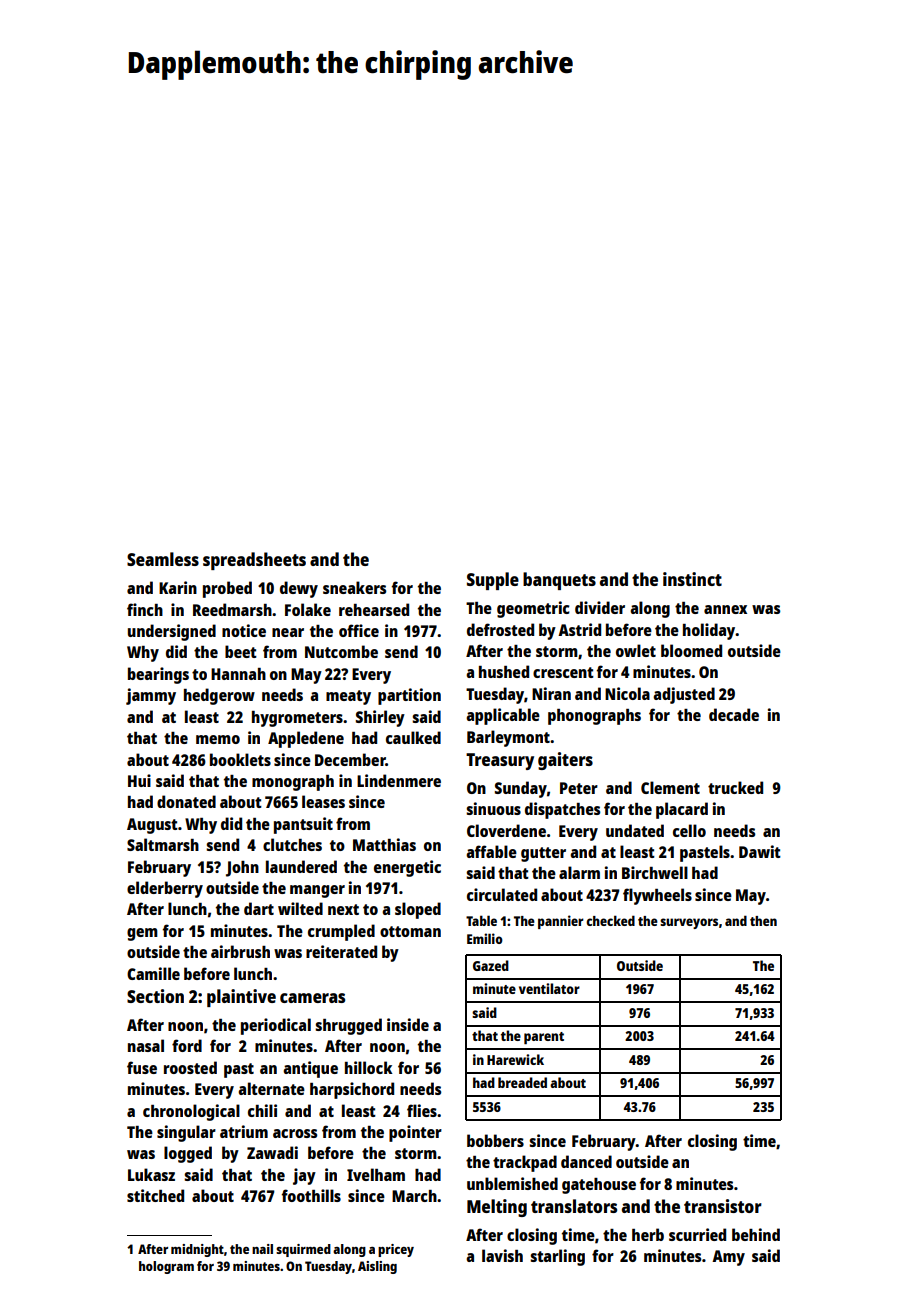  I want to click on Ivelham, so click(376, 1174).
